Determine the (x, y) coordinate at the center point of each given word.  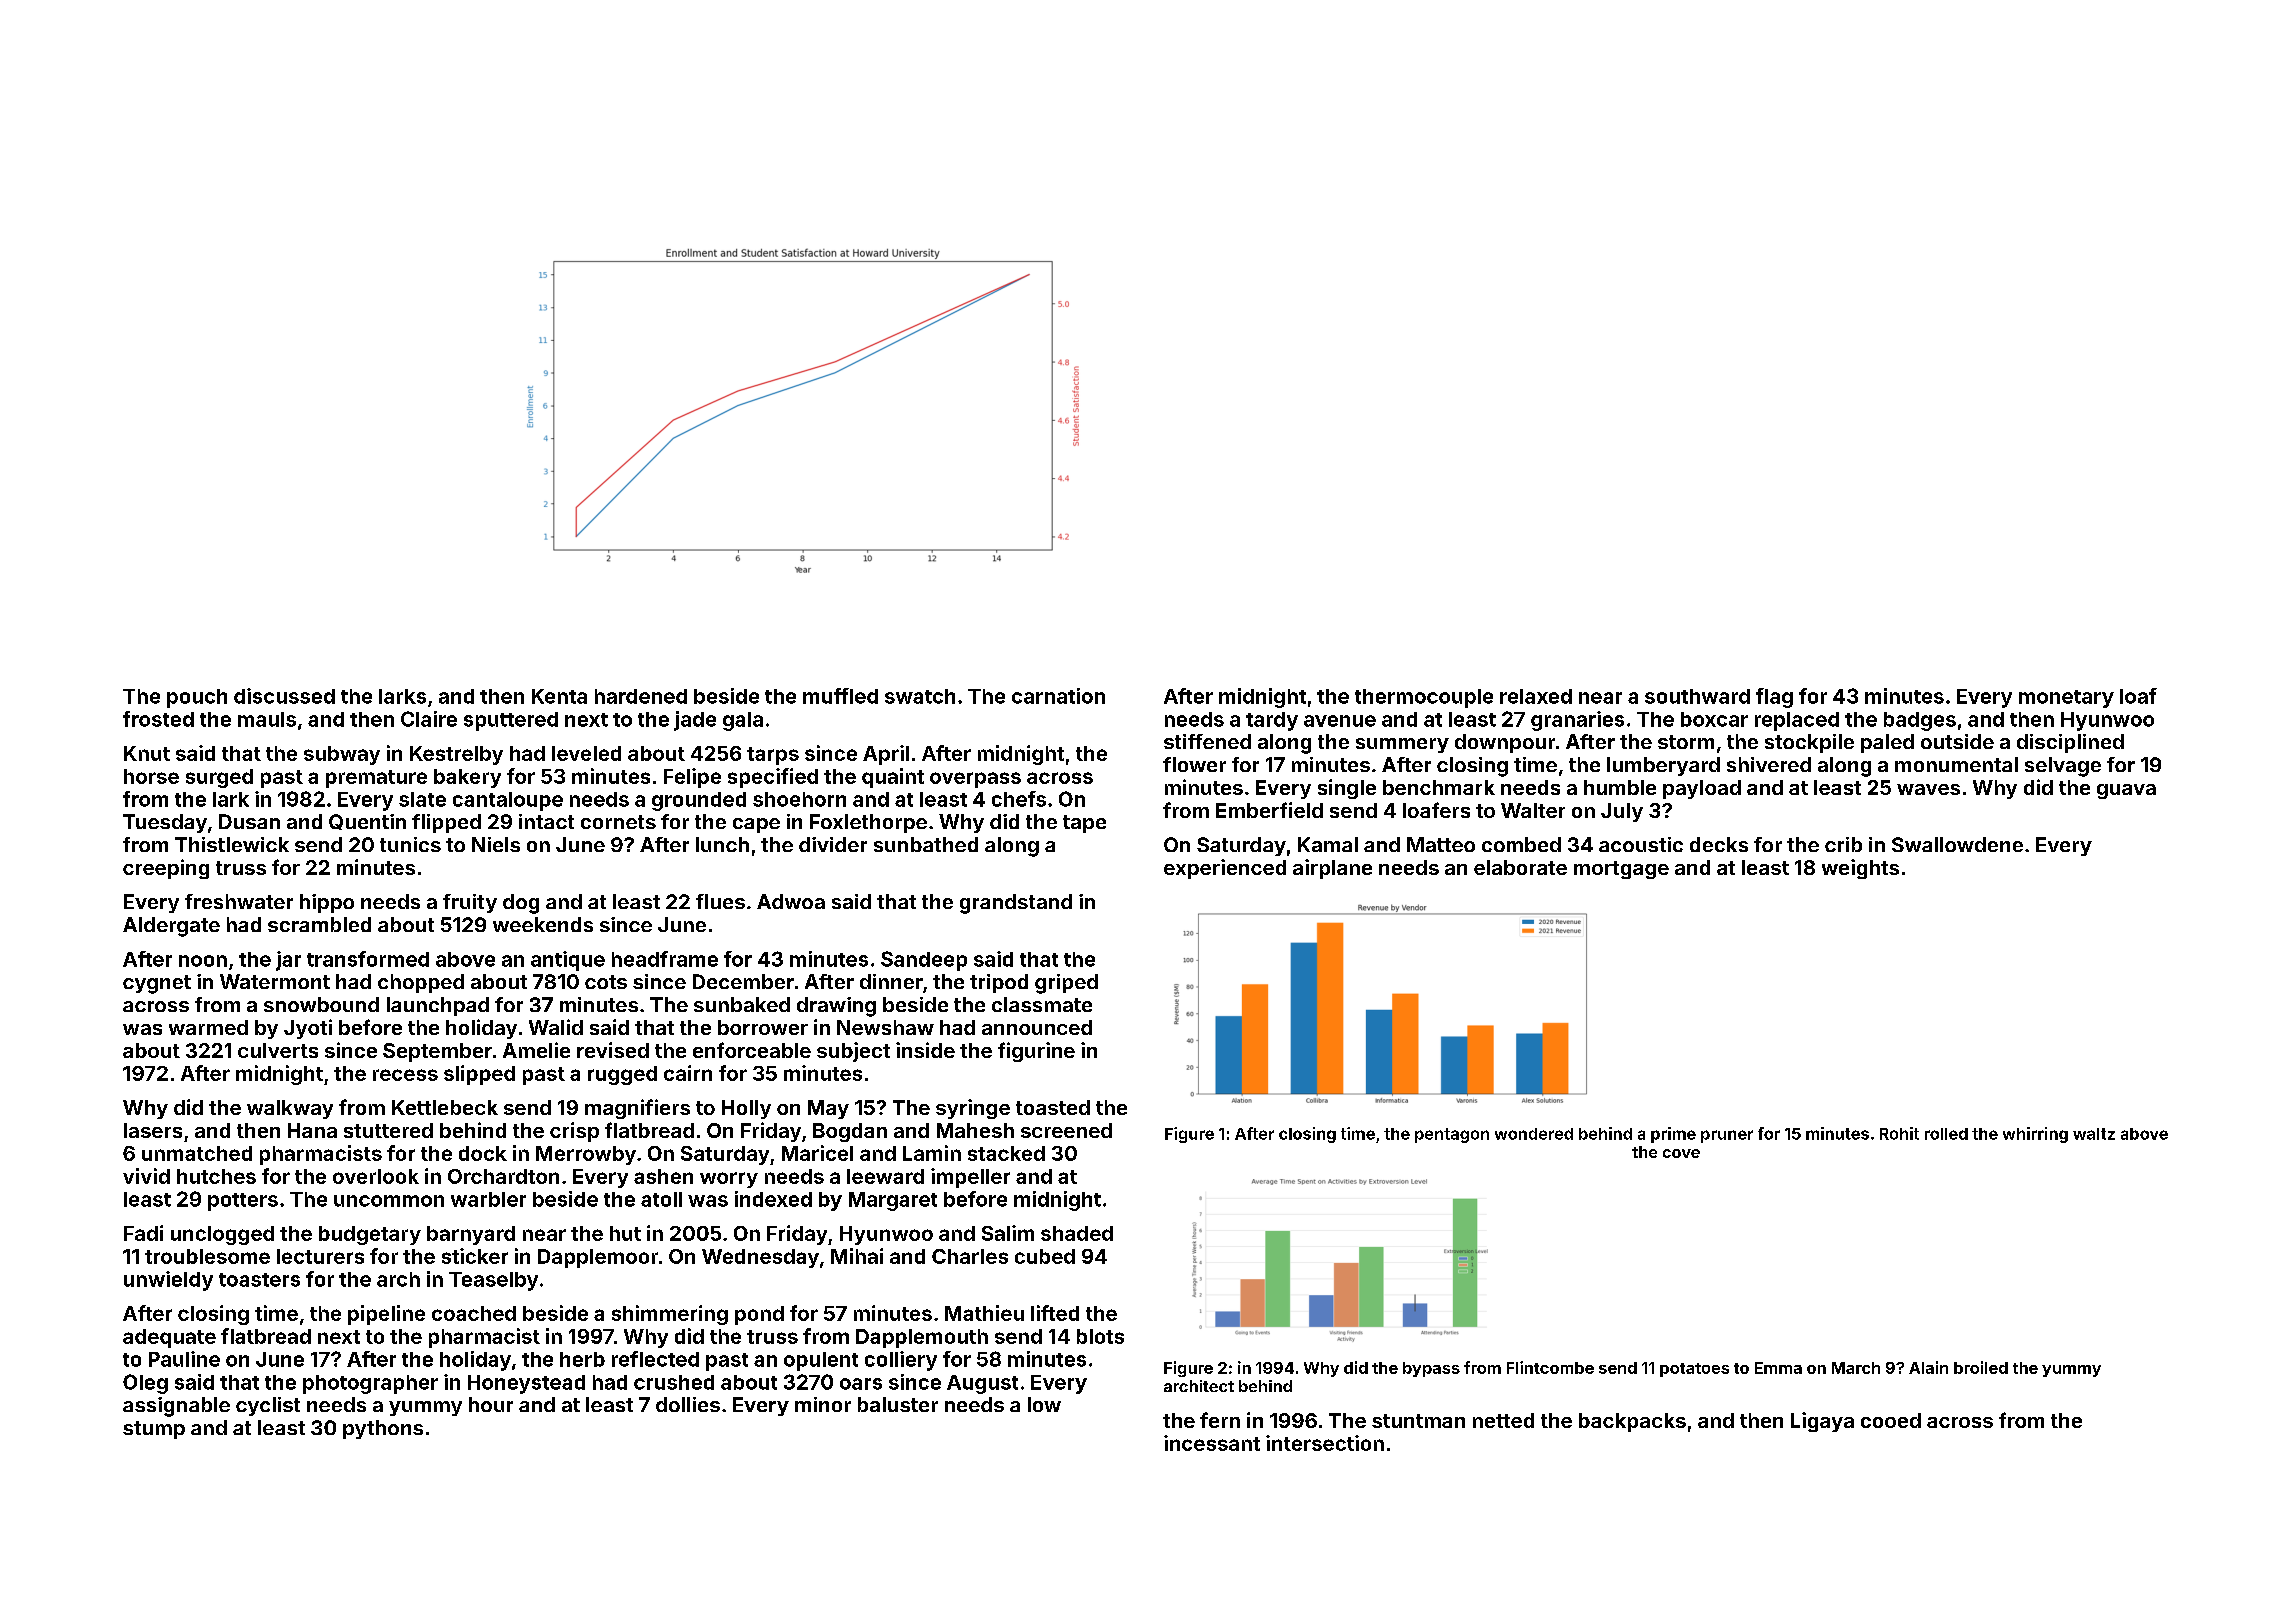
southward (1697, 696)
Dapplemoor (598, 1258)
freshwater (239, 901)
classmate (1042, 1004)
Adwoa (791, 901)
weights (1860, 869)
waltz (2094, 1134)
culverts (278, 1050)
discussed (284, 696)
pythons (383, 1429)
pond (759, 1315)
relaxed (1536, 696)
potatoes (1694, 1370)
